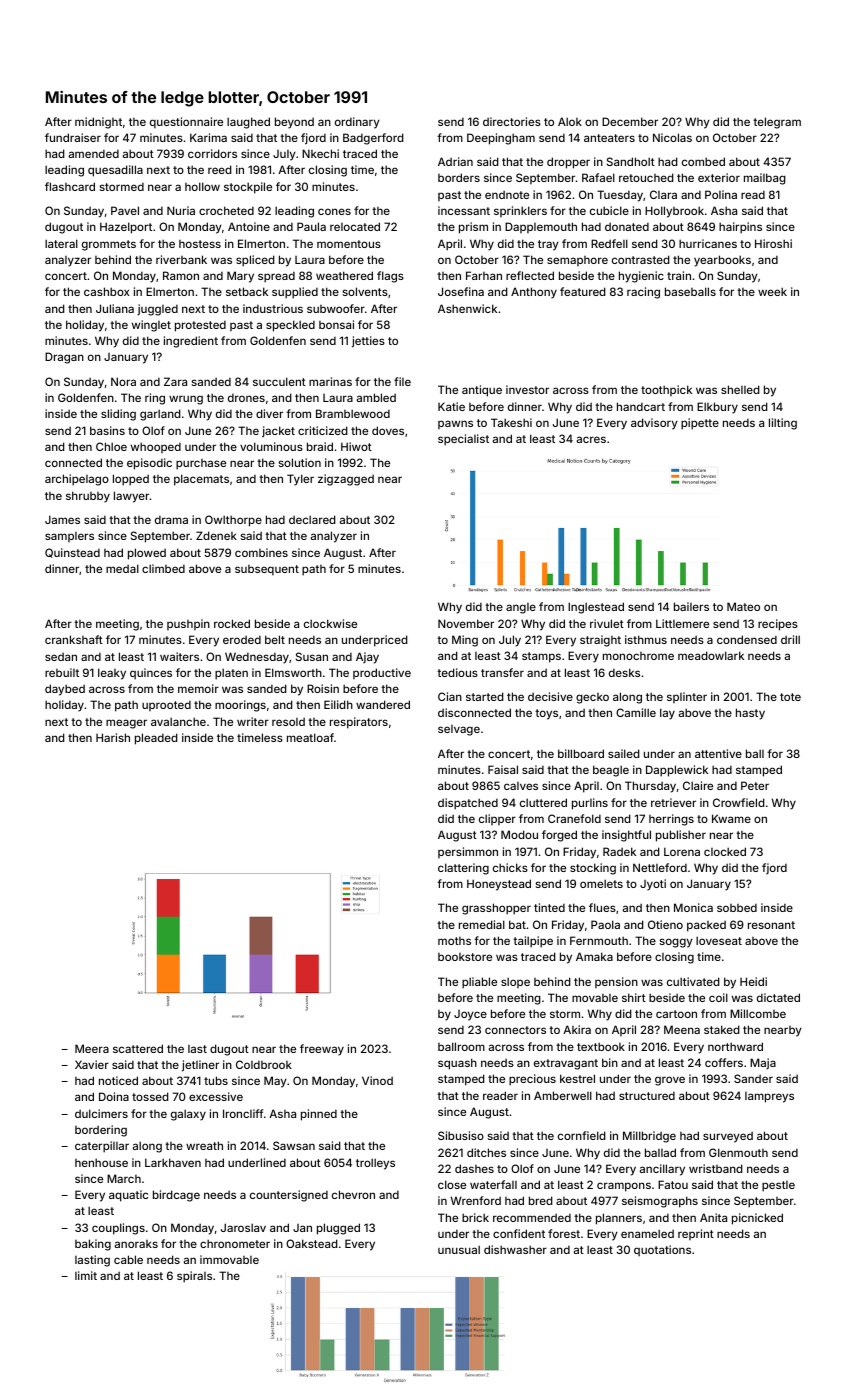  I want to click on trolleys, so click(375, 1164).
